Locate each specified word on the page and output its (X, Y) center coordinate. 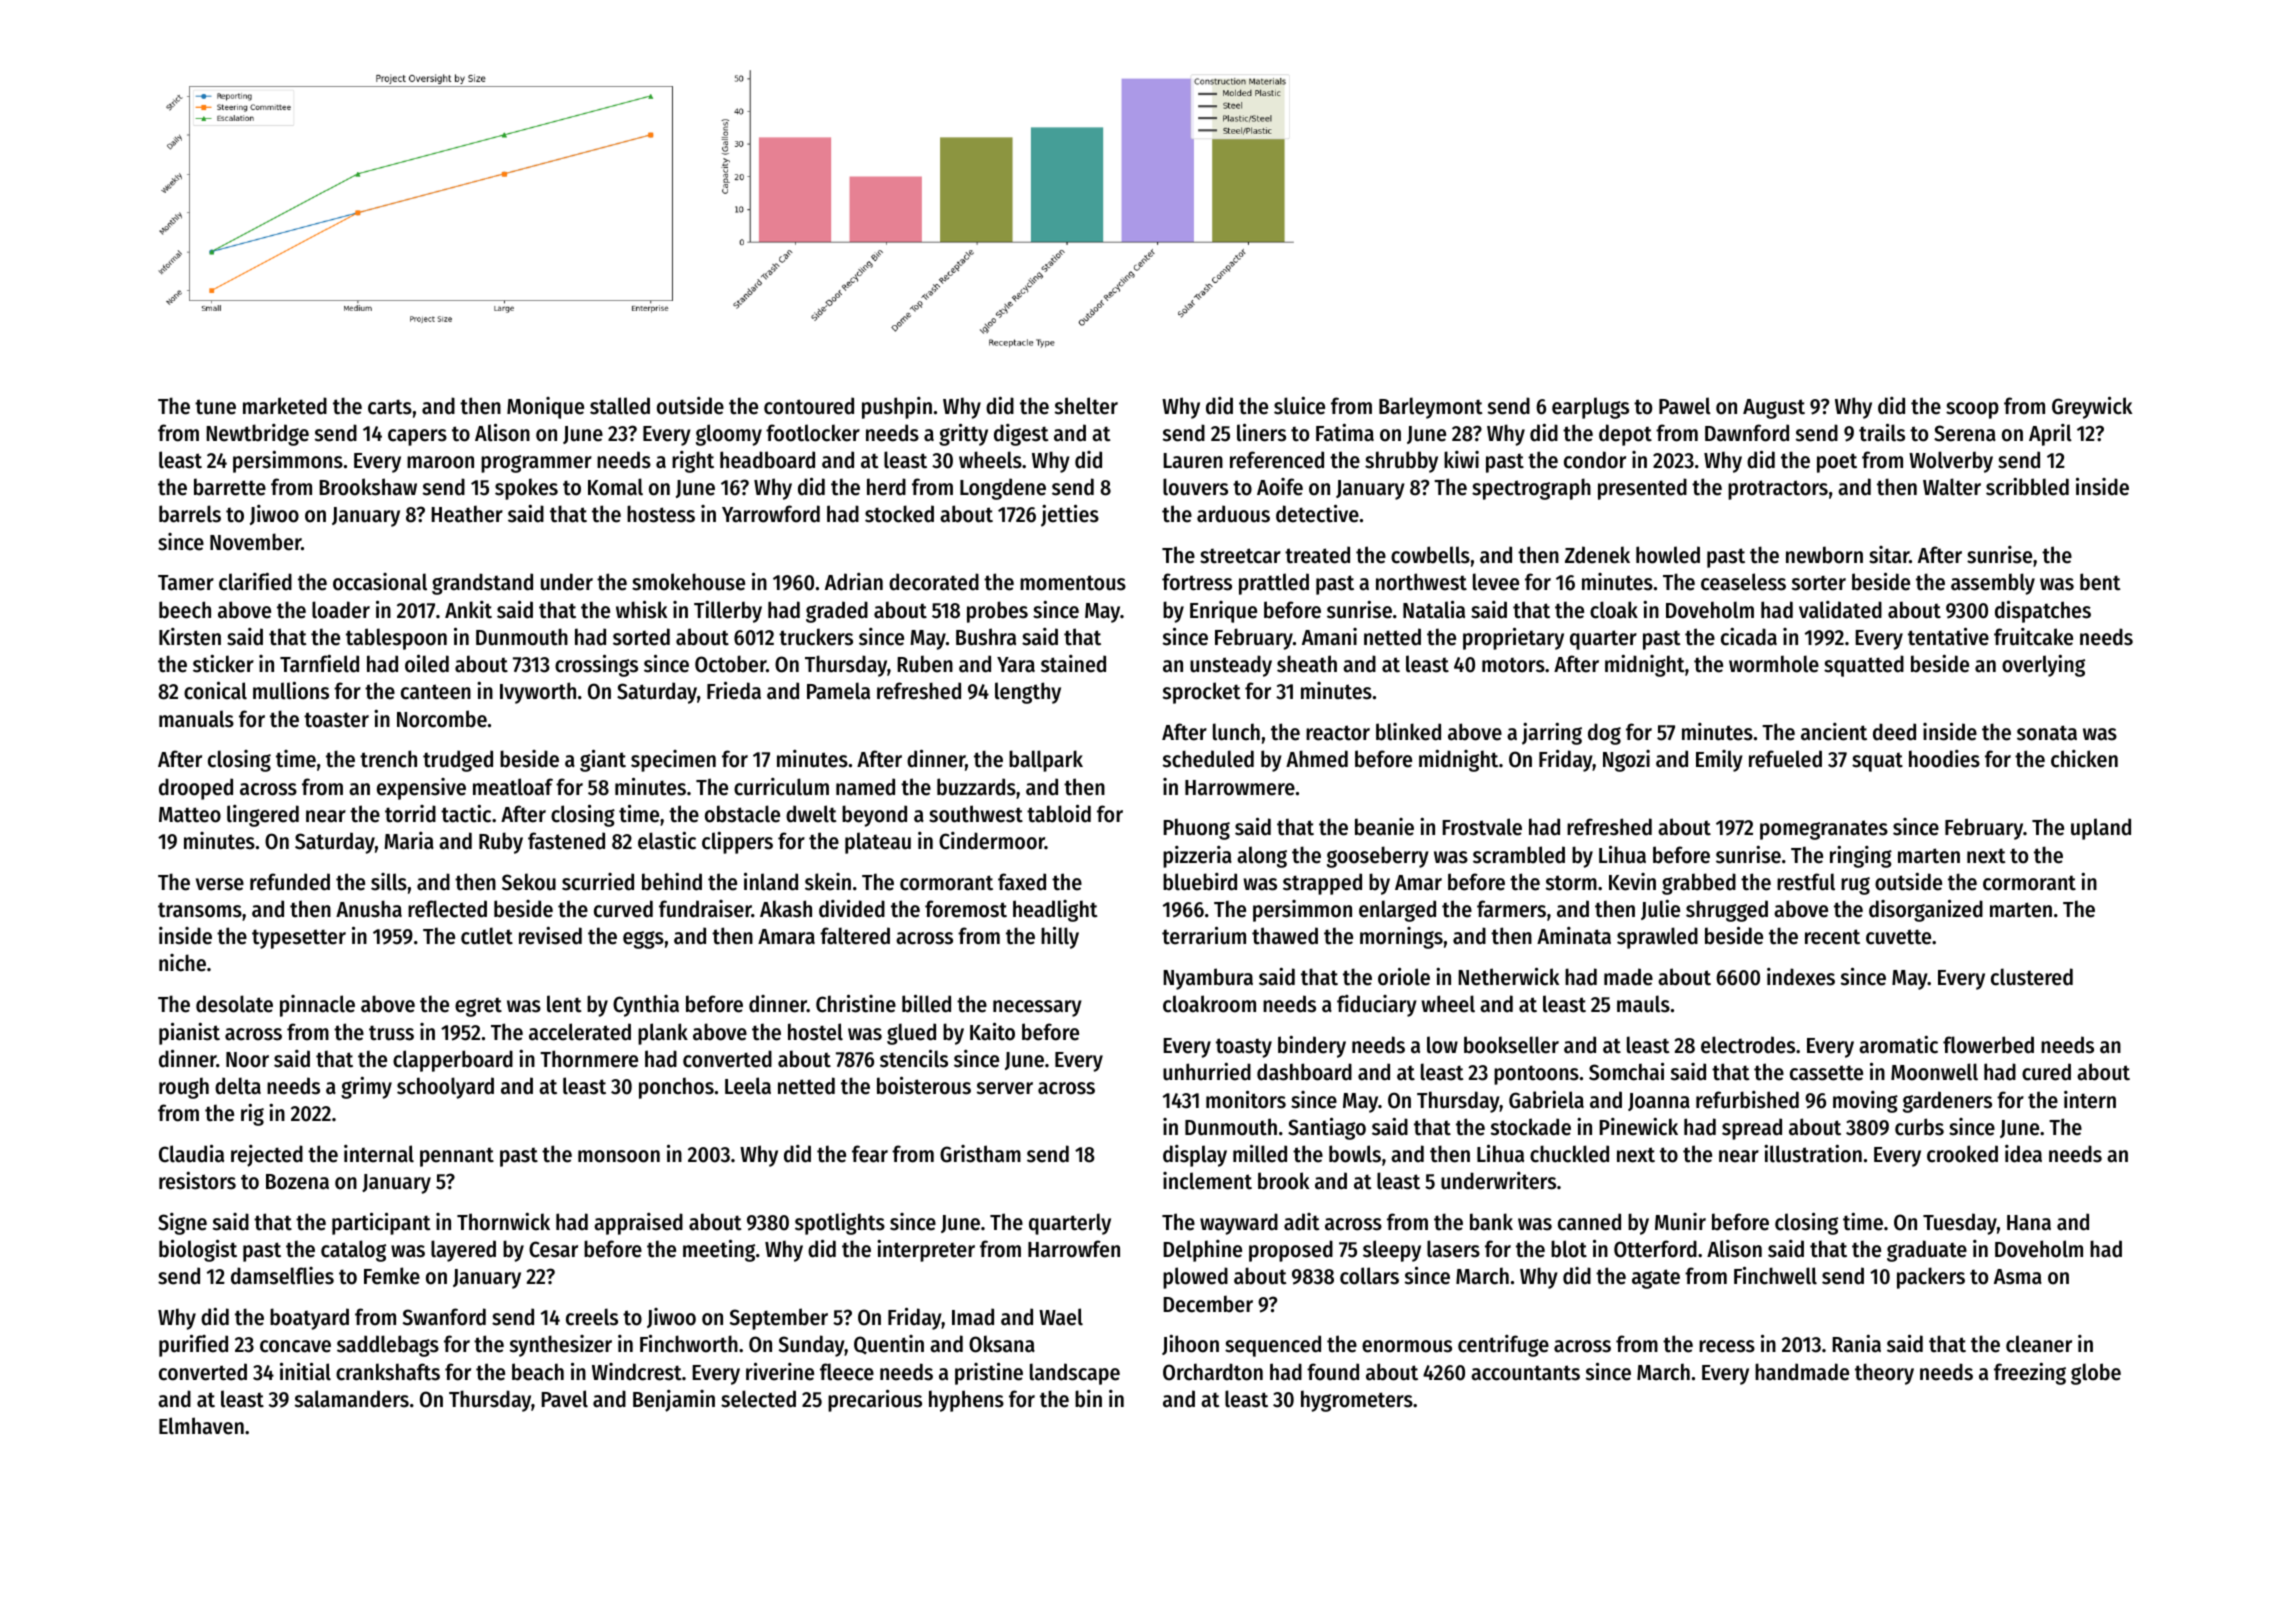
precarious (875, 1400)
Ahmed (1317, 759)
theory (1884, 1374)
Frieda (734, 690)
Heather (467, 514)
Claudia (191, 1153)
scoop (1972, 410)
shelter (1086, 406)
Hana (2029, 1223)
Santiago (1327, 1128)
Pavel (564, 1399)
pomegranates (1824, 830)
